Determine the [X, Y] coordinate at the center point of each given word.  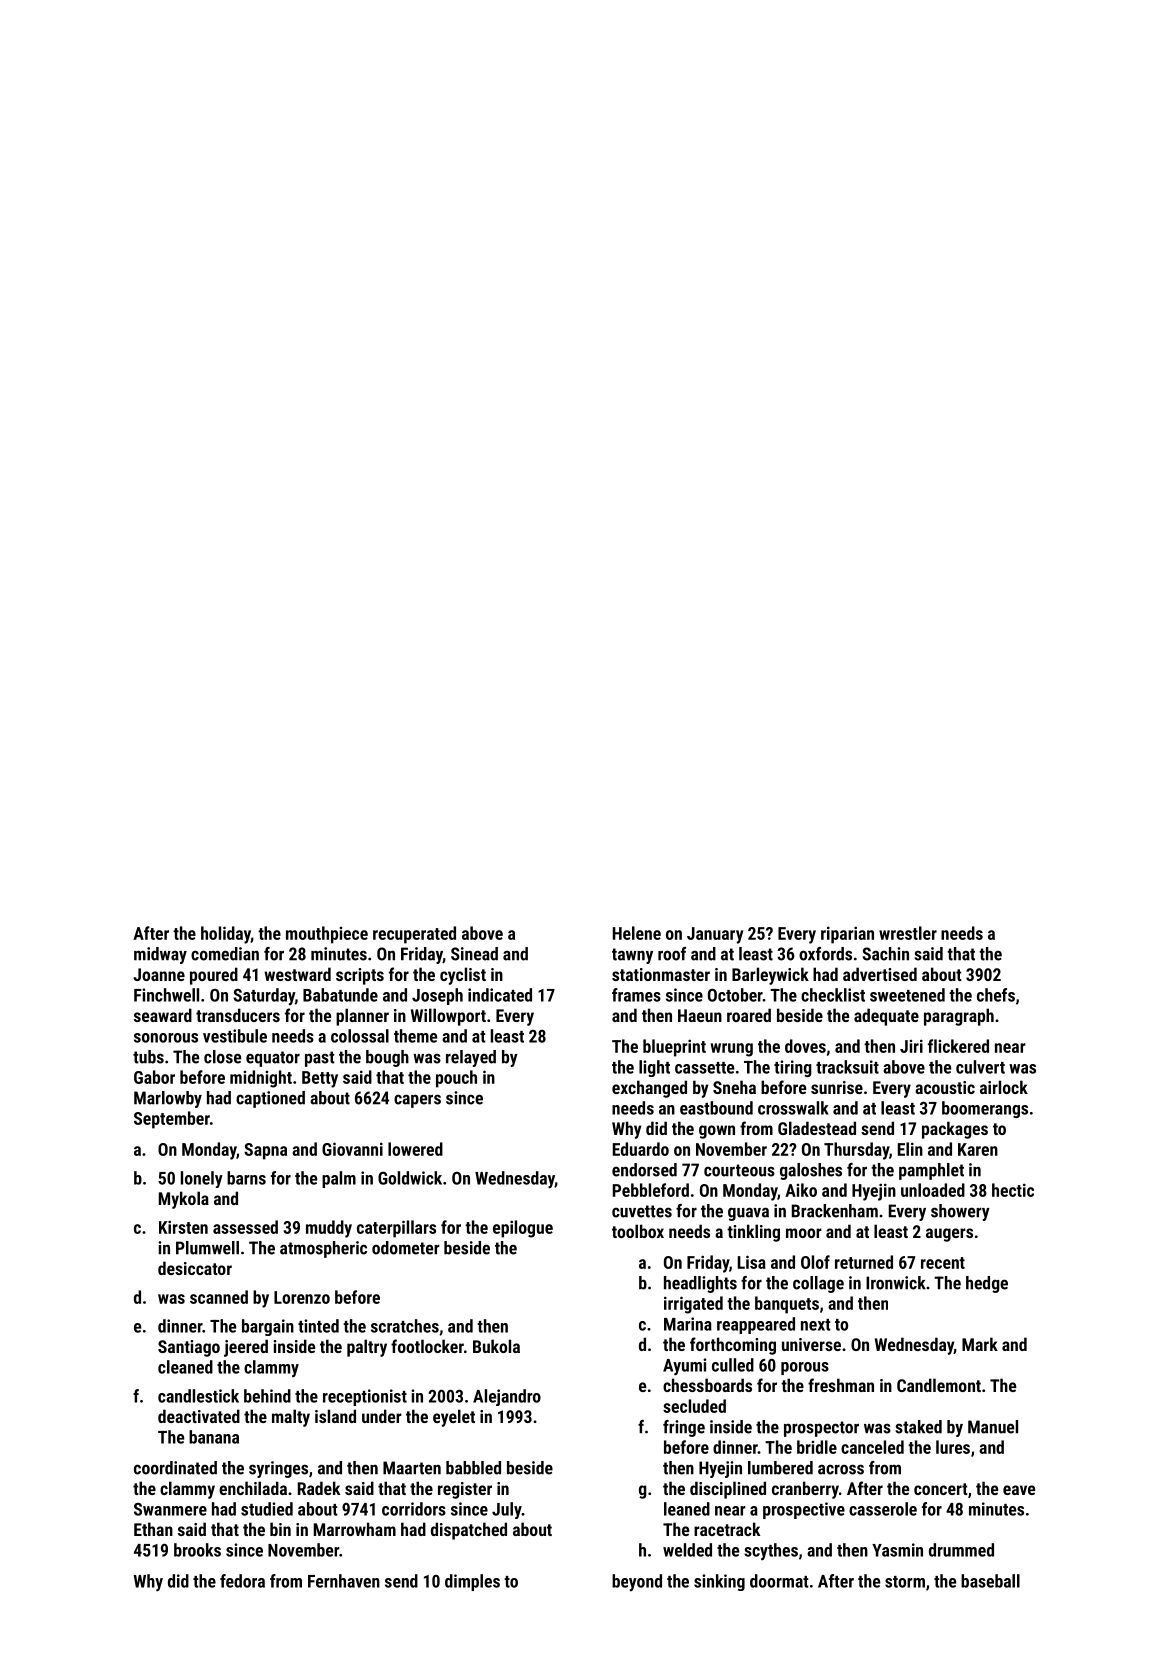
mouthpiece [327, 935]
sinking [719, 1582]
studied [267, 1509]
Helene [637, 933]
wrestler [908, 933]
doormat [779, 1581]
